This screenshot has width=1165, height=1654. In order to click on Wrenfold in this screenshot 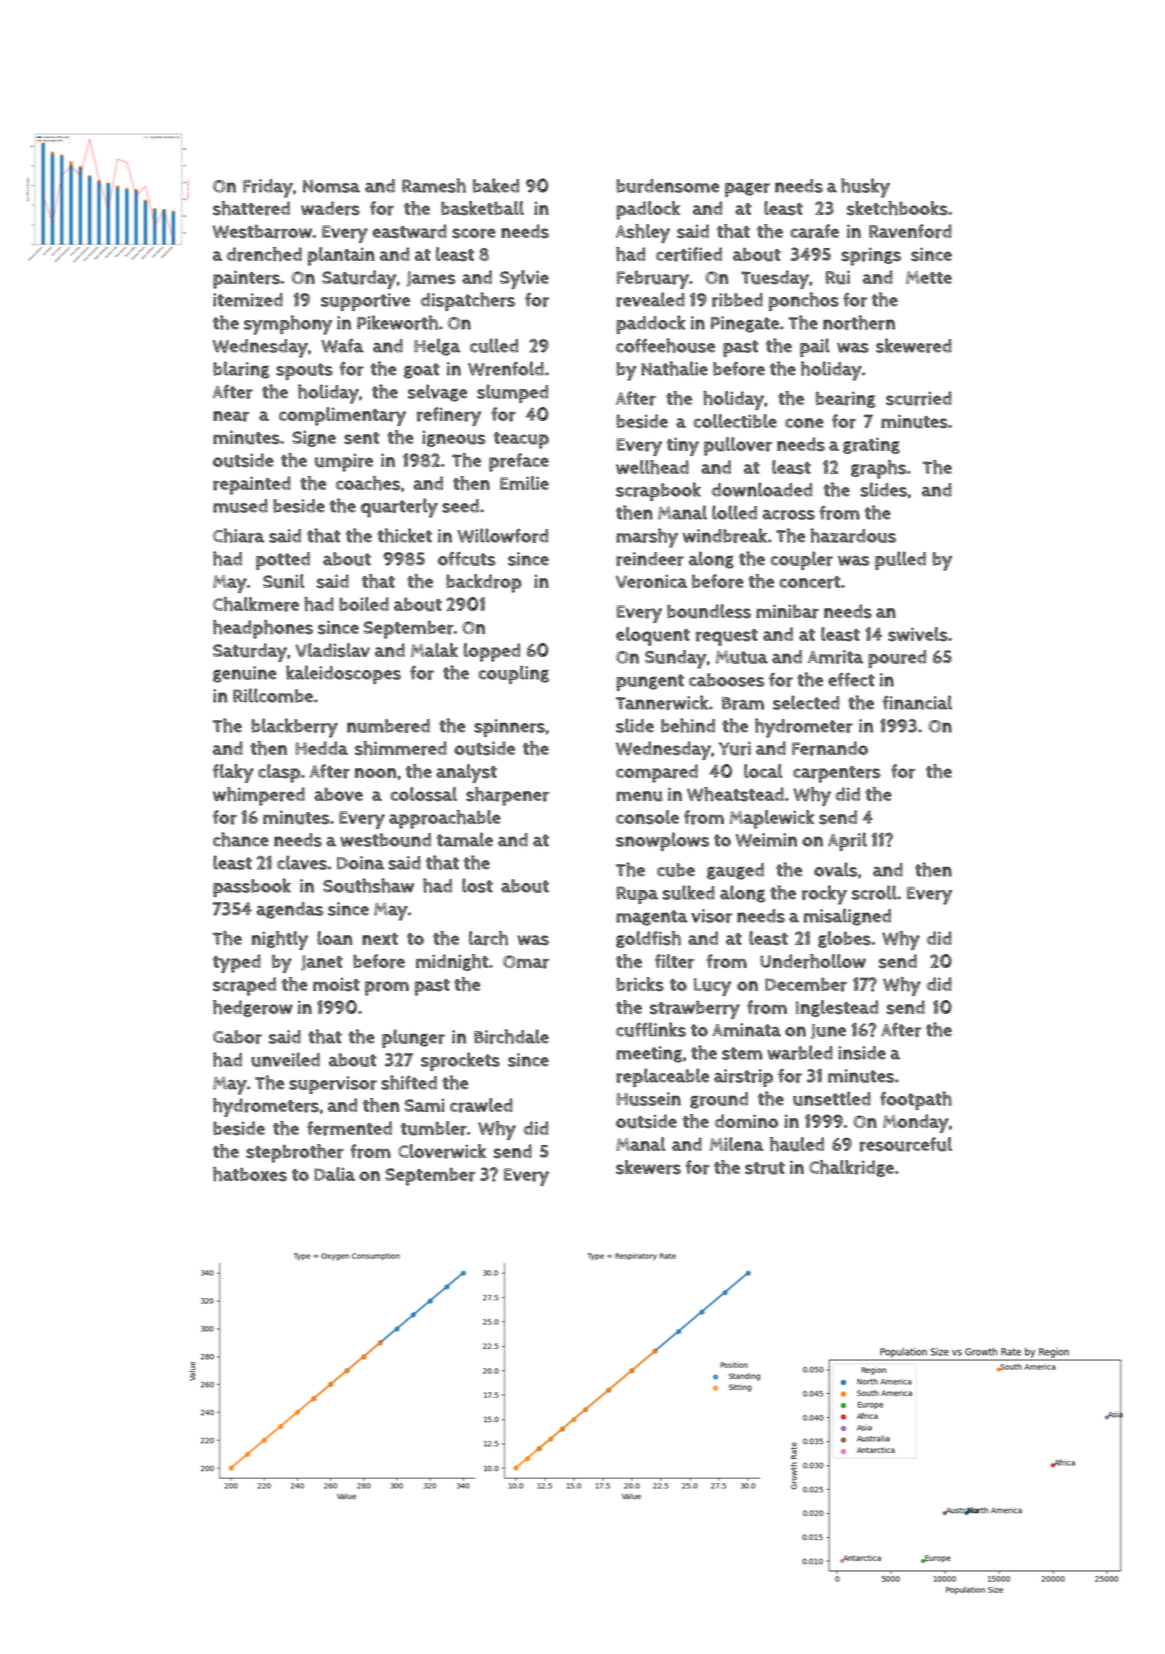, I will do `click(506, 368)`.
